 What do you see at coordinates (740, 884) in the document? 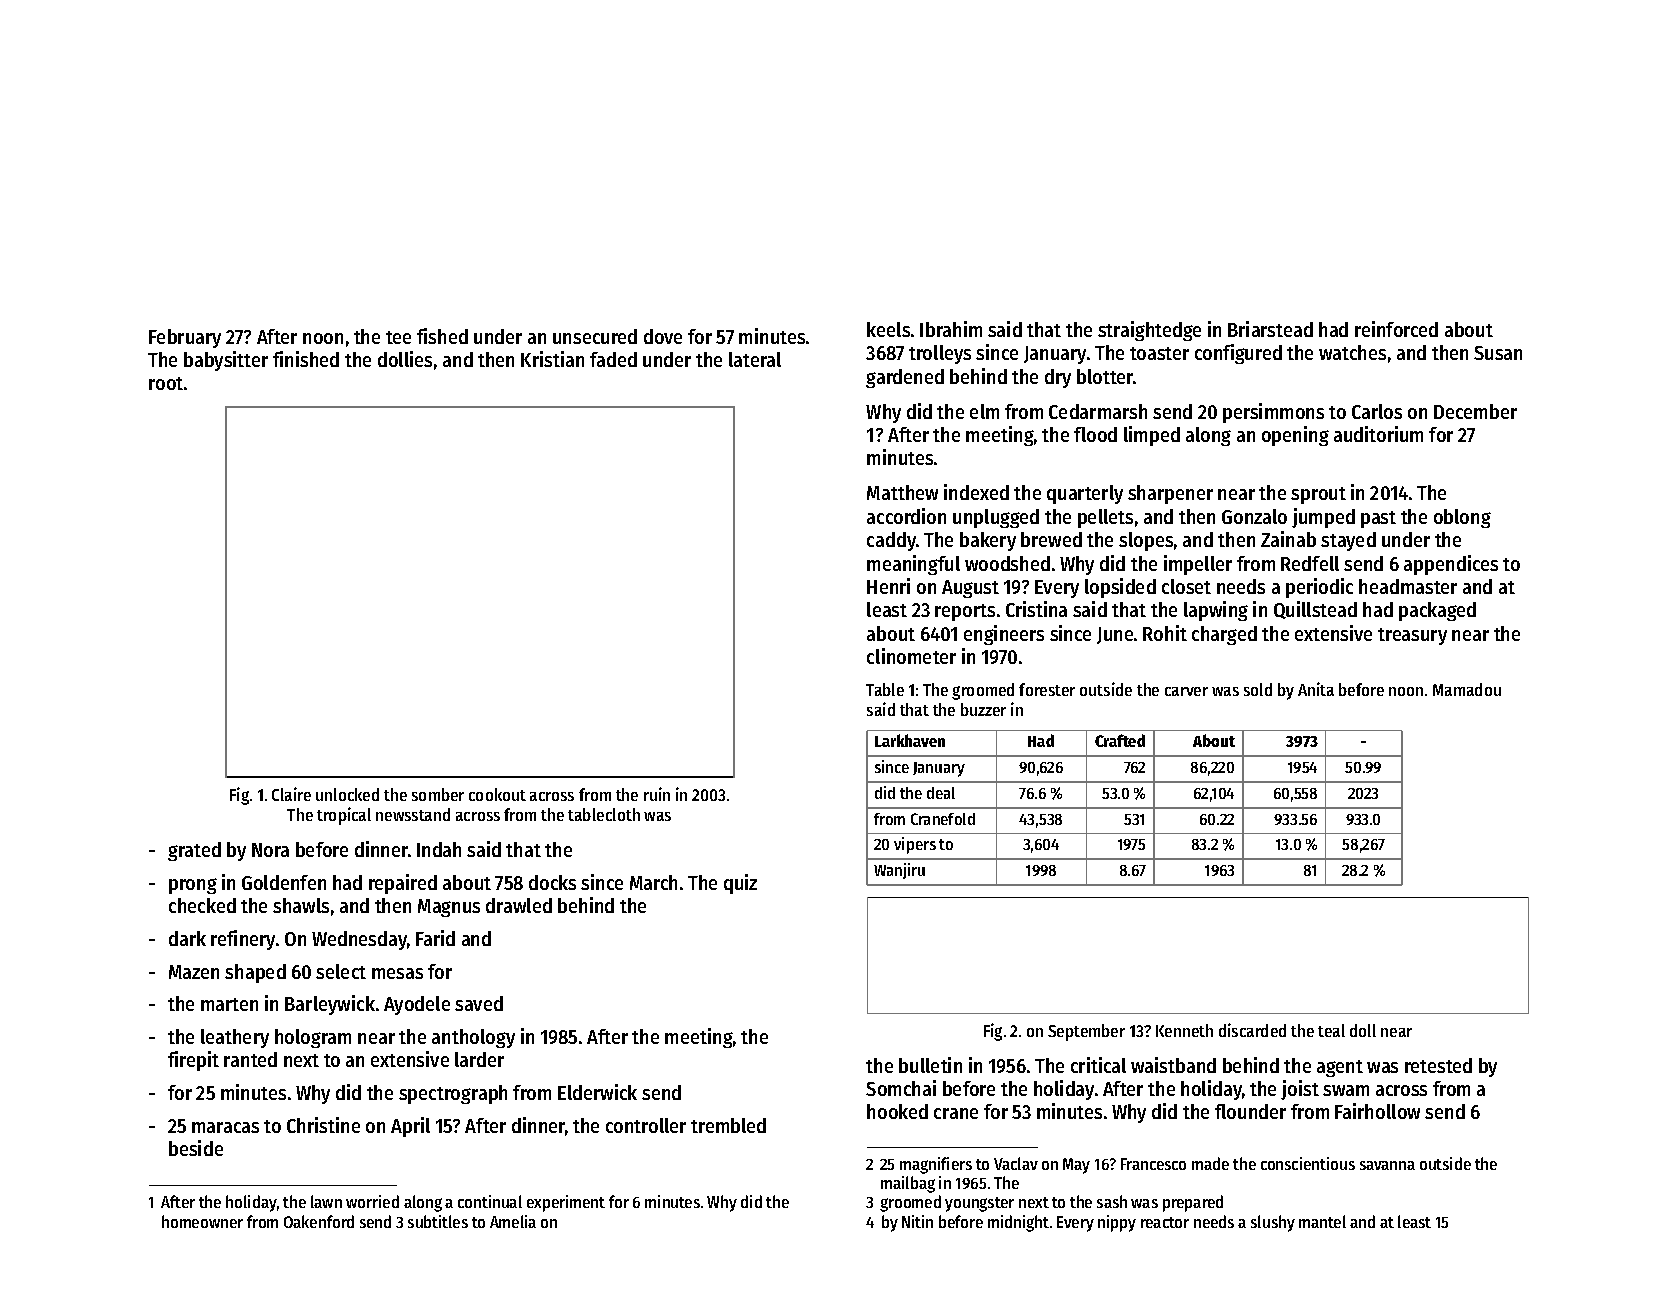
I see `quiz` at bounding box center [740, 884].
